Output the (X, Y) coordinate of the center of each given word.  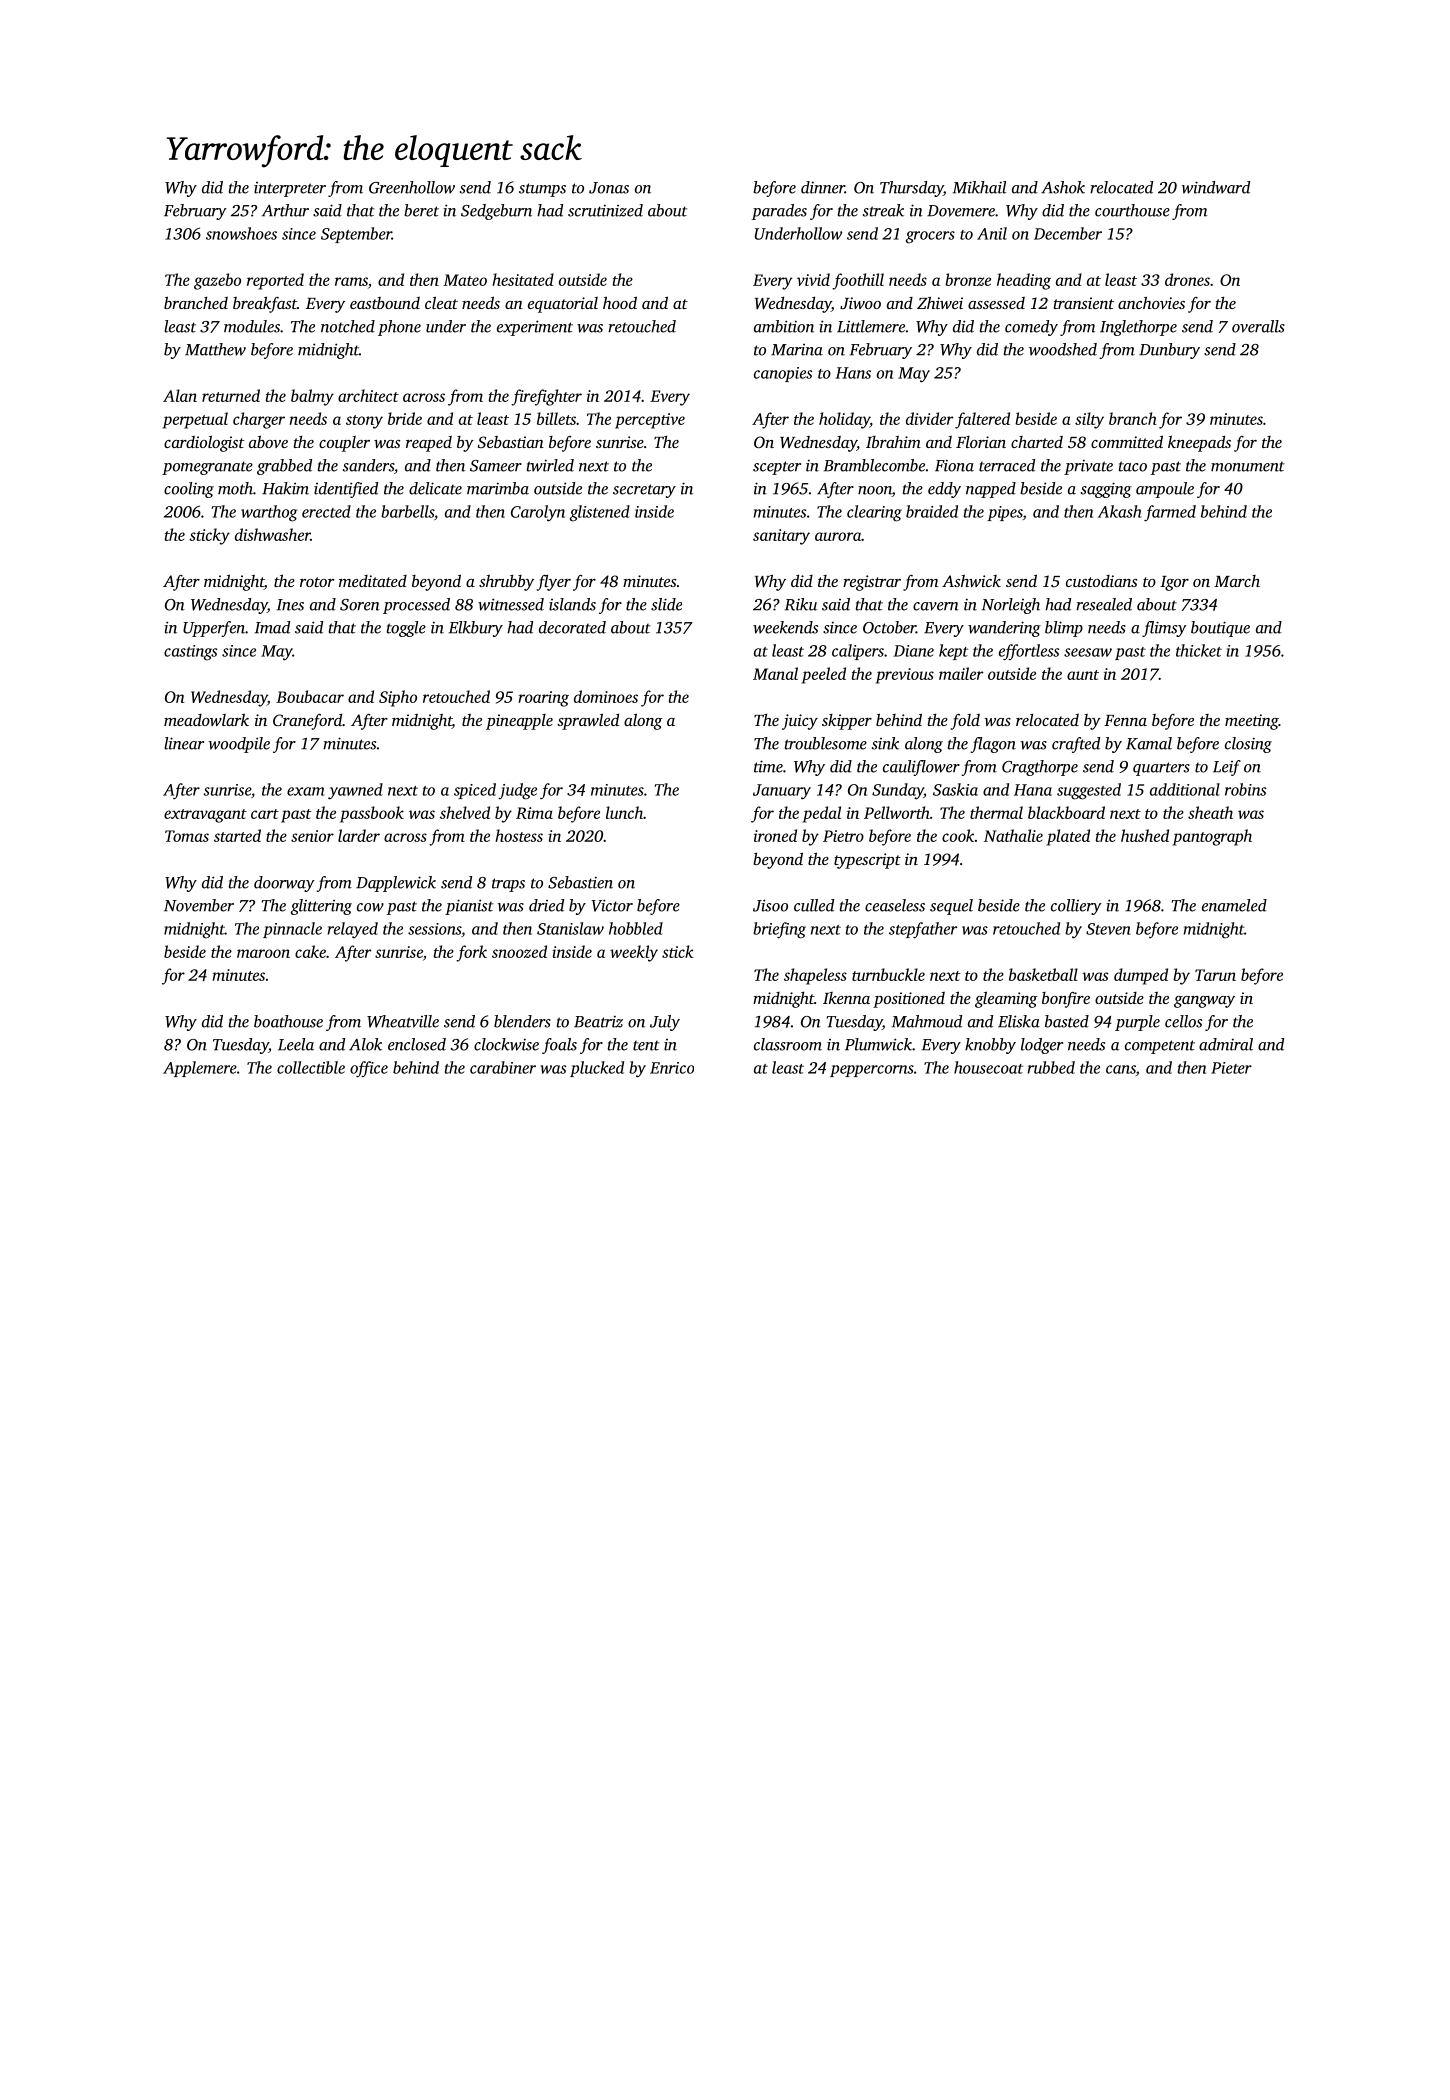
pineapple (519, 722)
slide (666, 604)
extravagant (205, 816)
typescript (867, 861)
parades (779, 212)
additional (1185, 789)
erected (326, 511)
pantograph (1212, 837)
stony (364, 422)
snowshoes (241, 233)
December (1068, 233)
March (1237, 581)
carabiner (503, 1067)
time (768, 766)
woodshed (1063, 349)
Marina (797, 350)
